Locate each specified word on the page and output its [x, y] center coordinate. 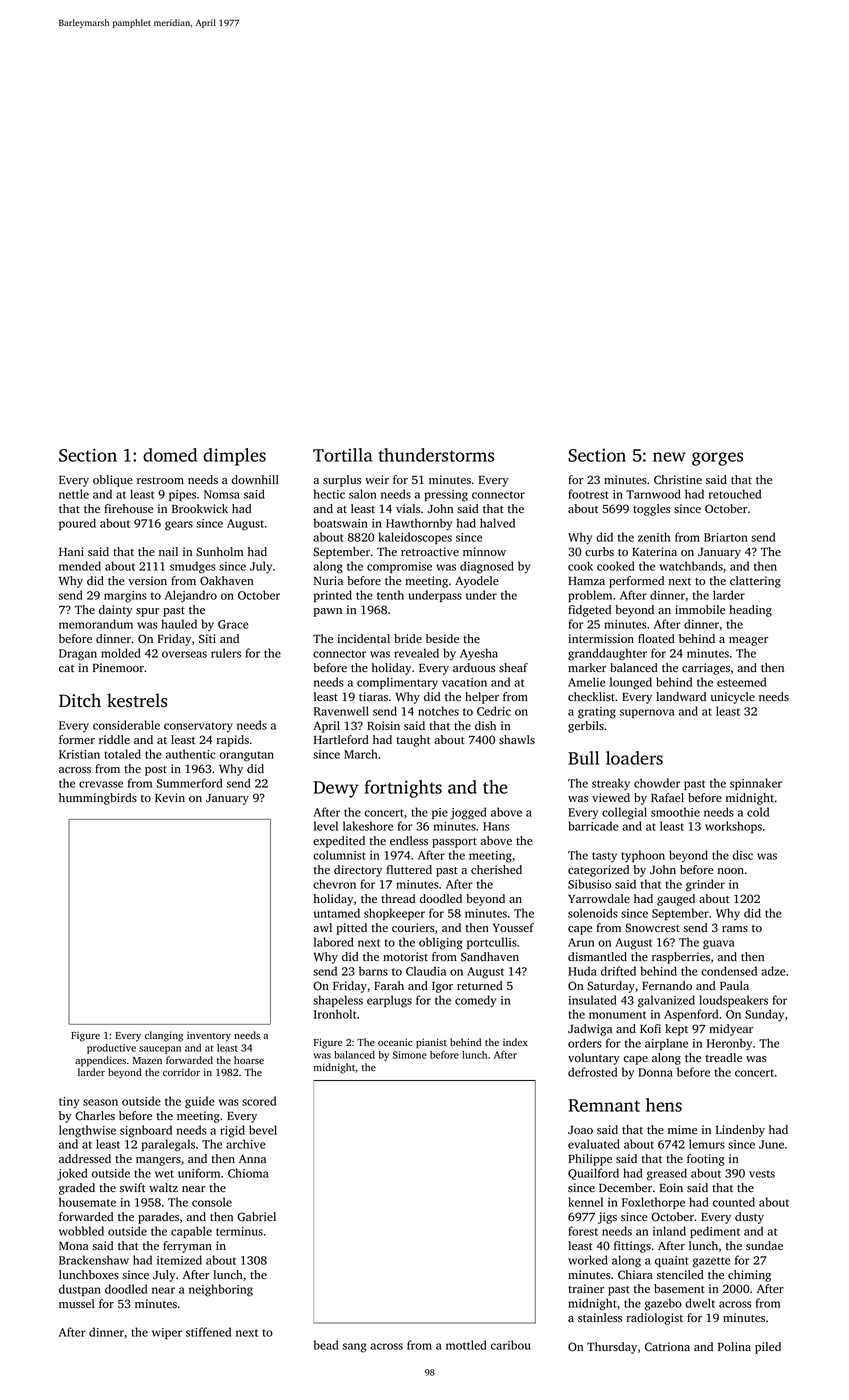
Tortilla [342, 455]
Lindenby [740, 1131]
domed [170, 455]
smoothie [675, 812]
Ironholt [335, 1014]
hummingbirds [98, 799]
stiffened [208, 1332]
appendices [100, 1061]
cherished [496, 869]
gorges [717, 459]
